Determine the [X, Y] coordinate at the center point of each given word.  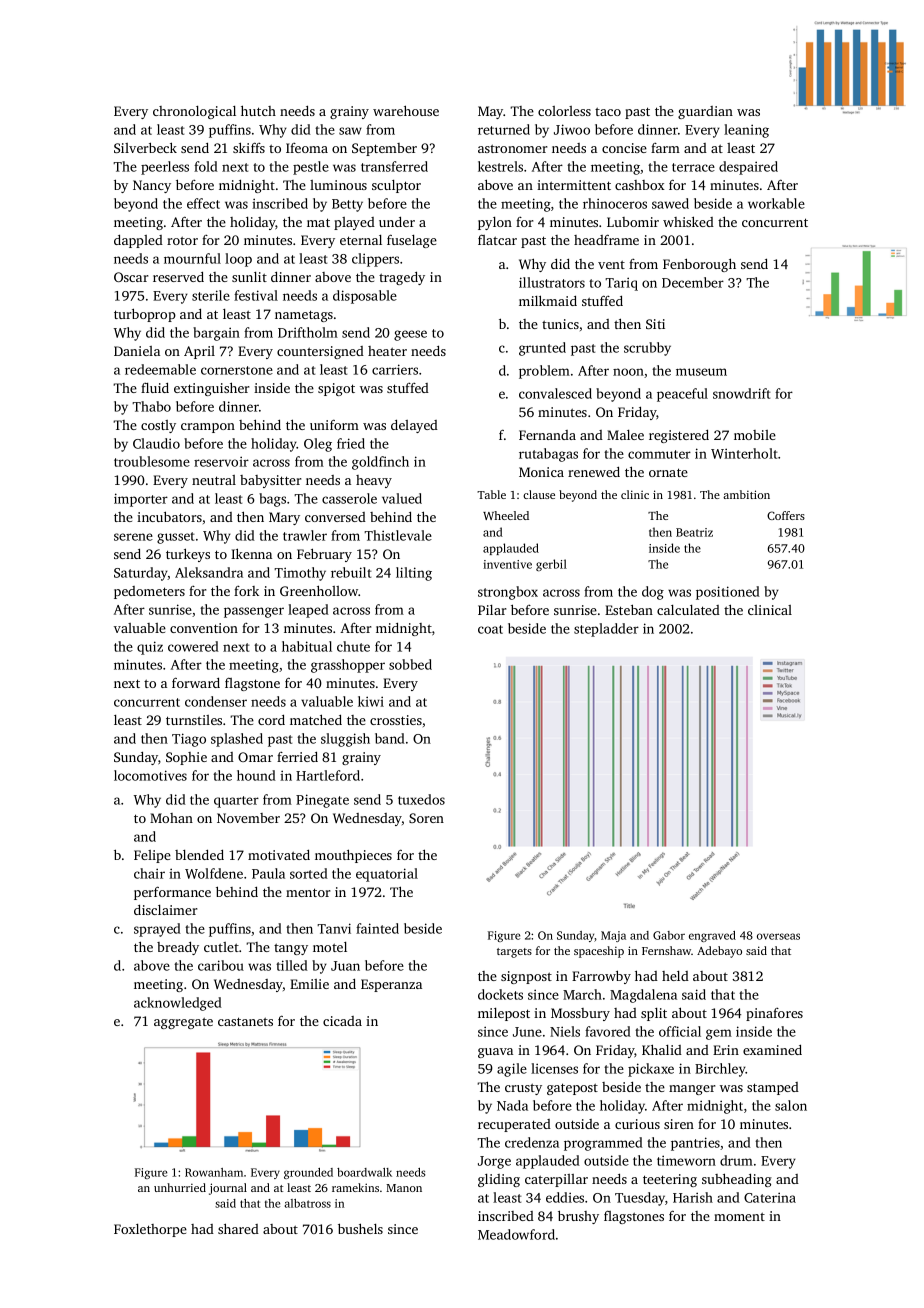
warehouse [406, 110]
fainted [377, 928]
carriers [395, 369]
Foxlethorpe [150, 1230]
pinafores [774, 1014]
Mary [284, 518]
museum [701, 372]
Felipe [152, 856]
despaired [748, 168]
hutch [258, 110]
